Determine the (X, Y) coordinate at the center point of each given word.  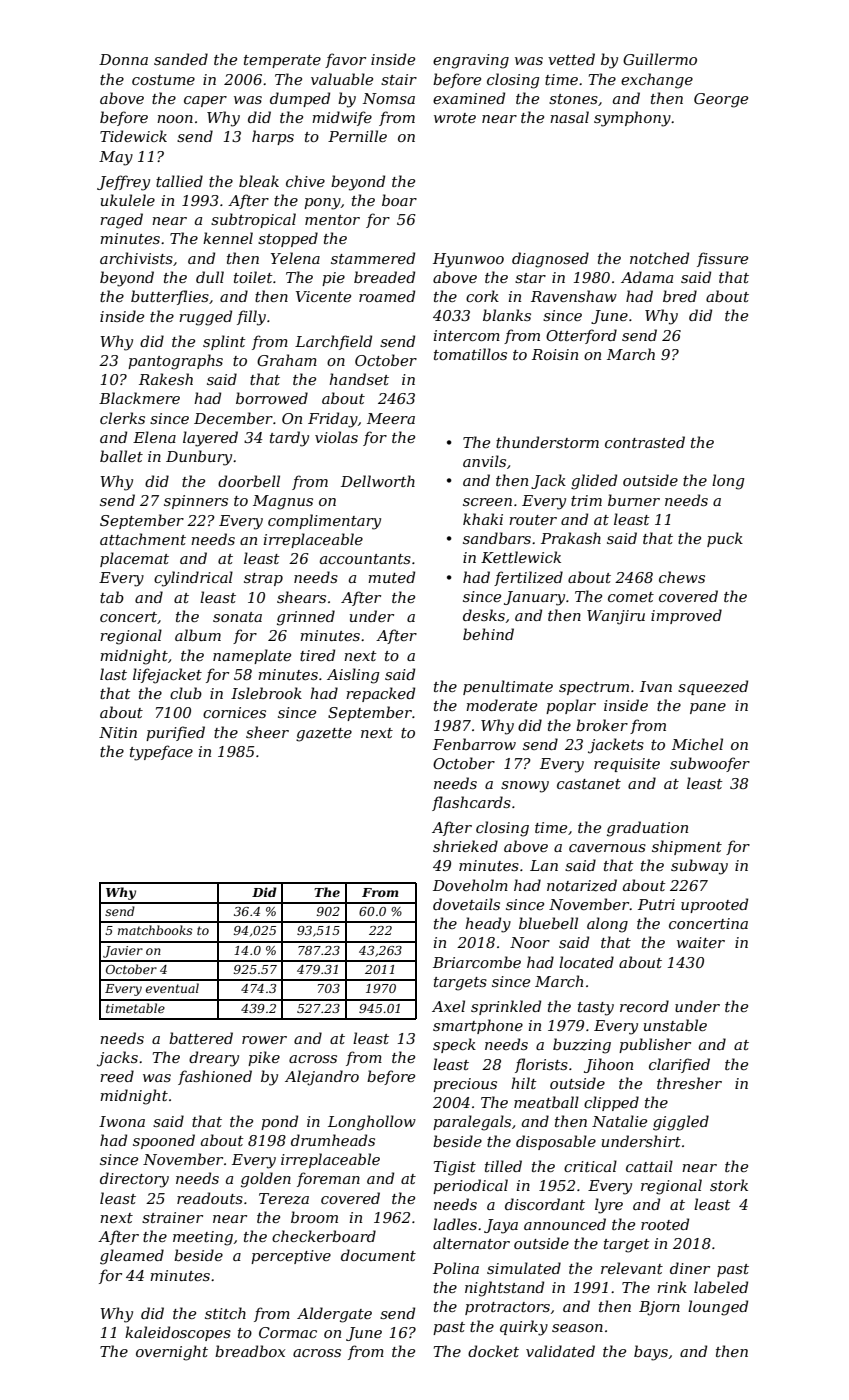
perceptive (291, 1257)
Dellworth (378, 481)
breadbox (250, 1351)
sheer (267, 732)
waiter (701, 942)
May (116, 158)
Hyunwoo (468, 260)
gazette (324, 735)
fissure (722, 259)
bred (680, 296)
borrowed (272, 398)
